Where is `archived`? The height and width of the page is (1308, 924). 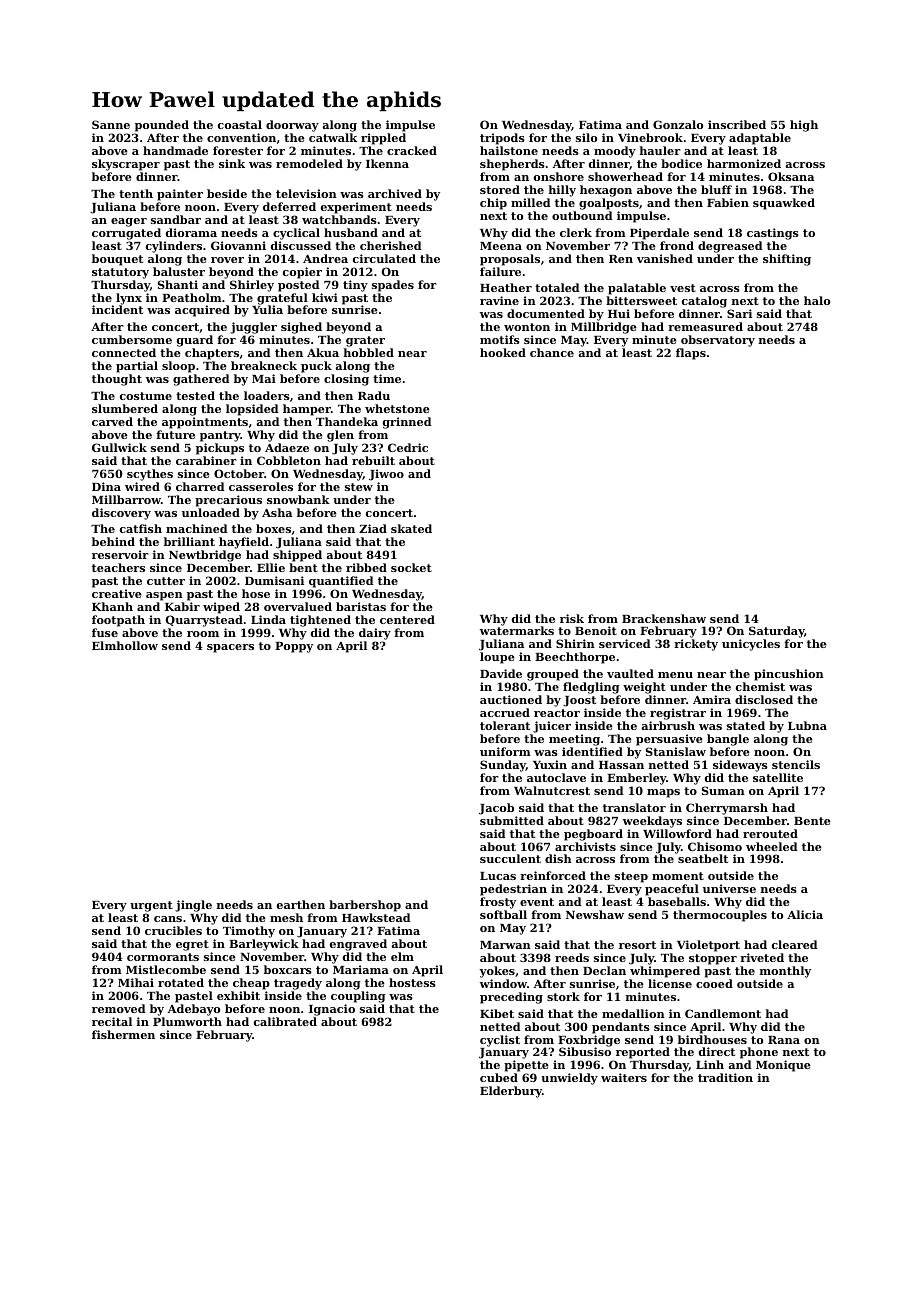 archived is located at coordinates (395, 193).
